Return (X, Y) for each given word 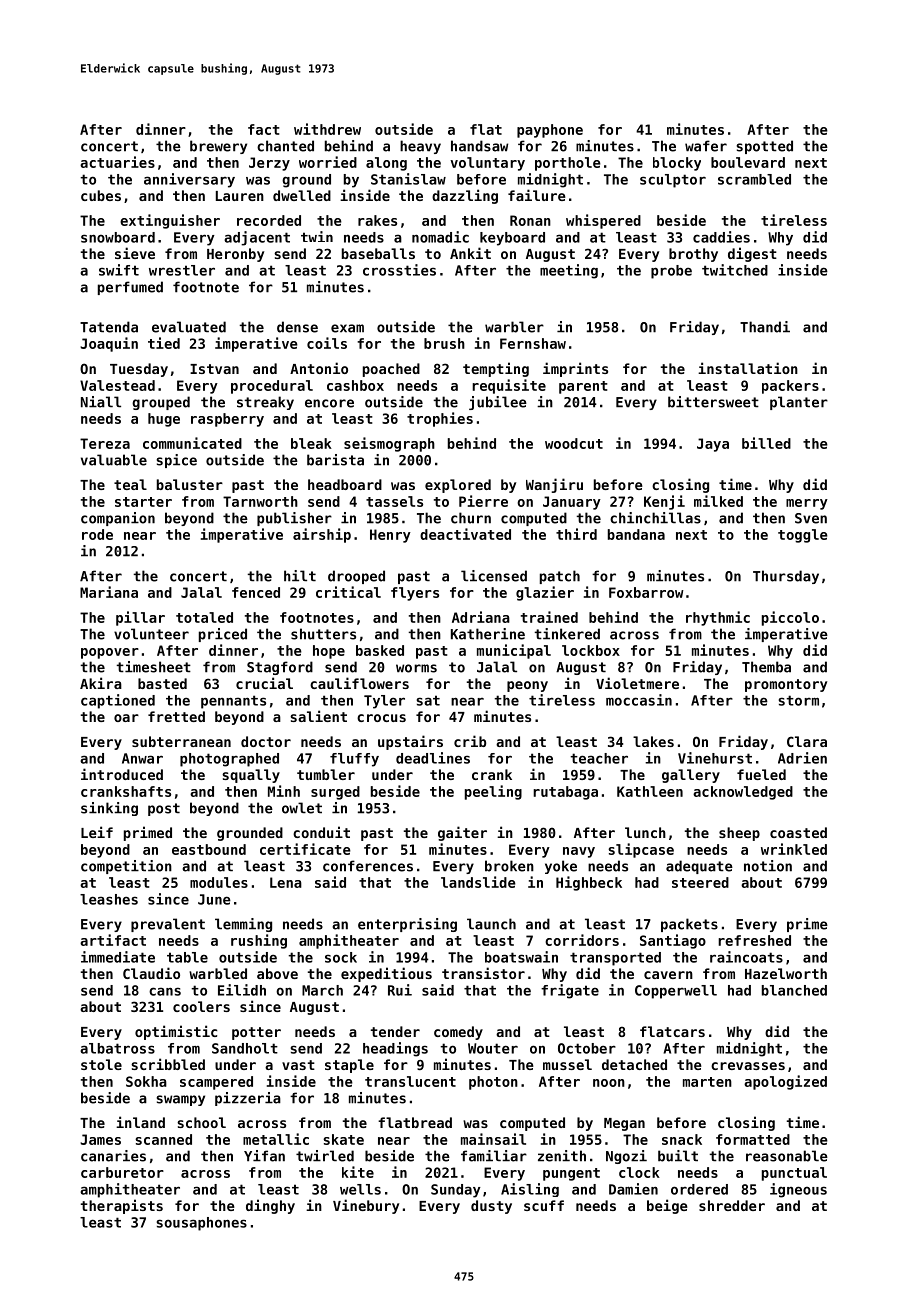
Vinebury (366, 1206)
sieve (135, 253)
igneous (798, 1190)
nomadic (440, 237)
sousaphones (201, 1224)
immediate (118, 957)
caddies (721, 237)
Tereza (105, 443)
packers (790, 387)
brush (444, 343)
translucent (410, 1081)
